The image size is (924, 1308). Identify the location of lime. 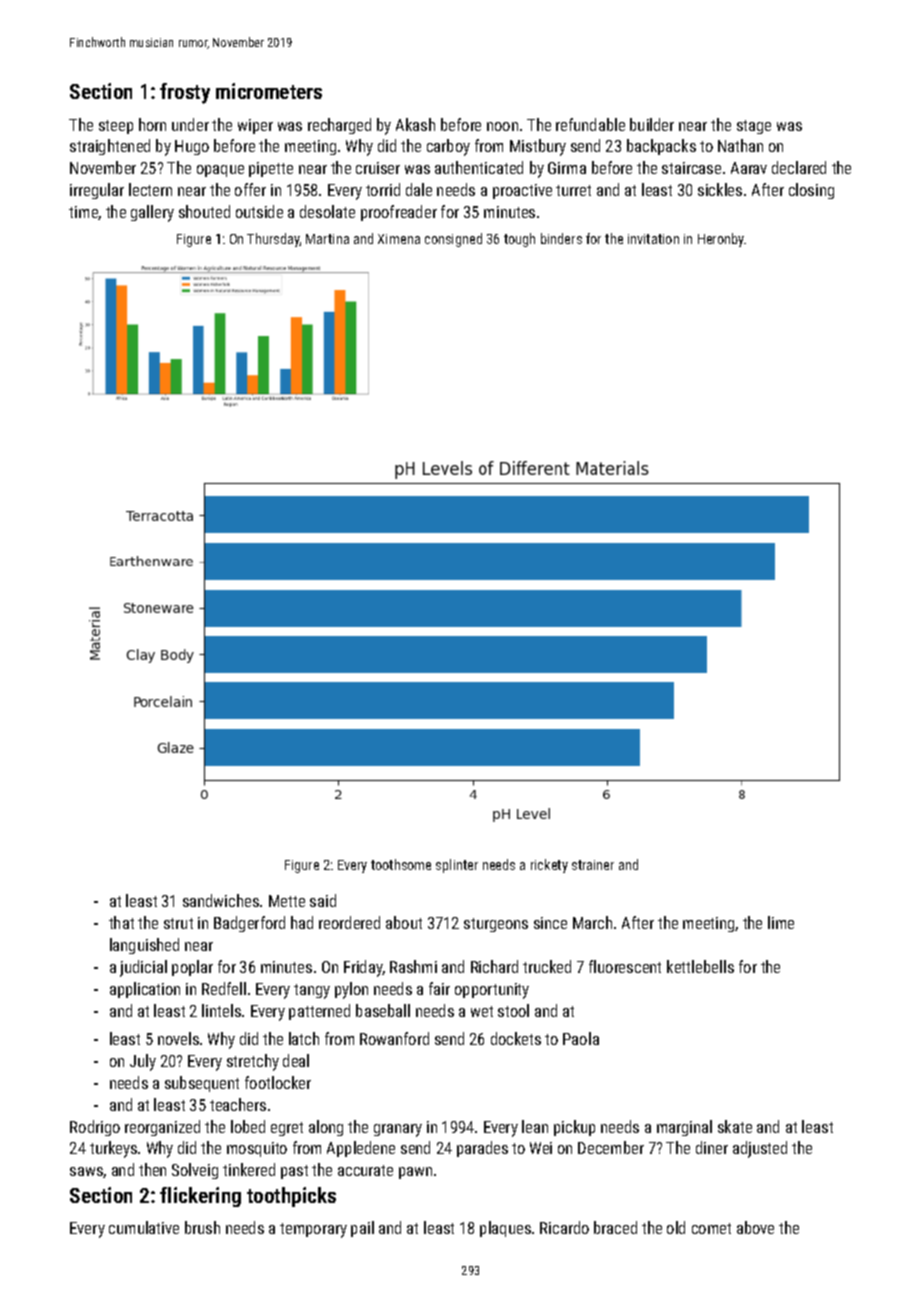
(781, 922).
